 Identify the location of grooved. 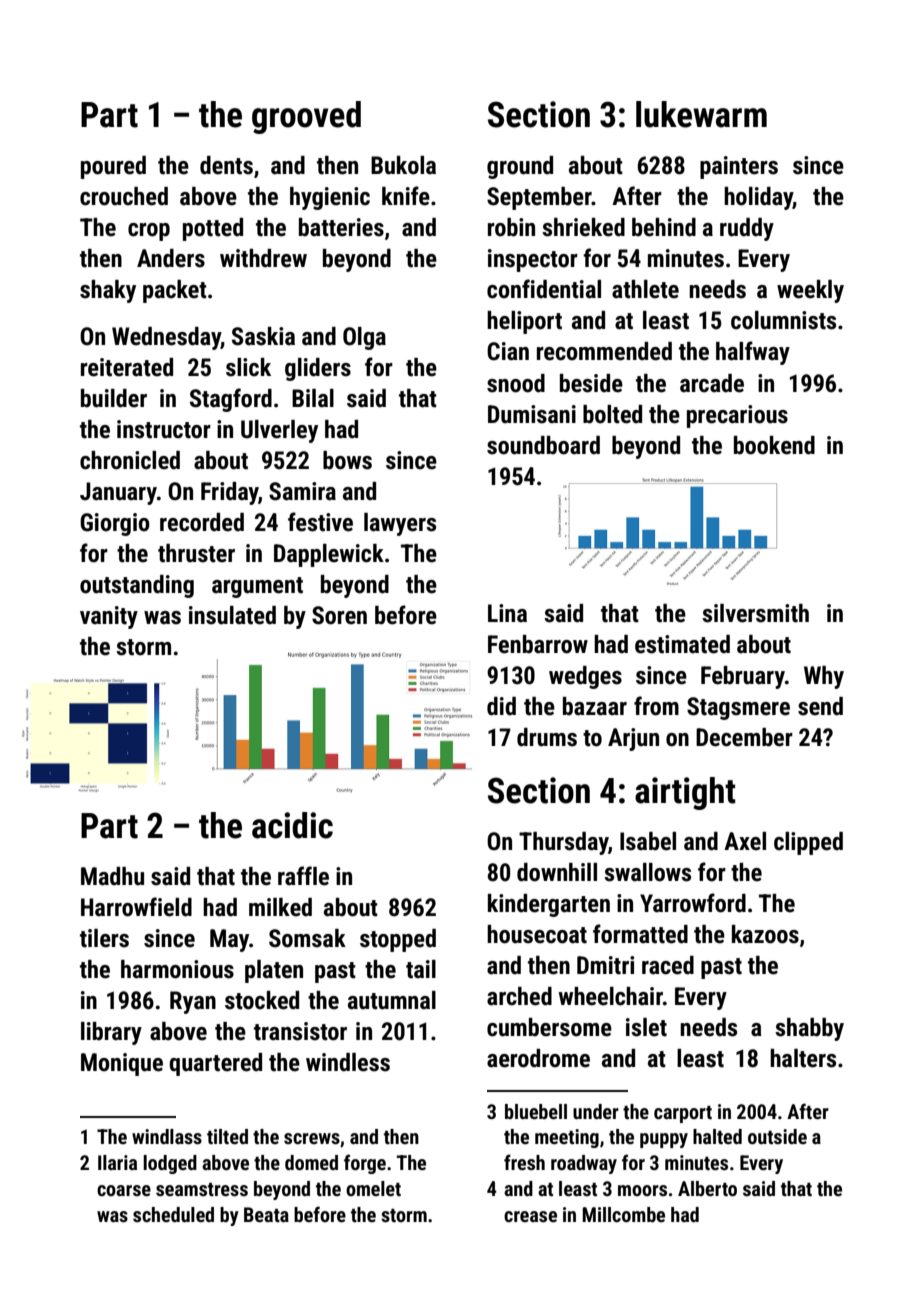
(306, 117).
